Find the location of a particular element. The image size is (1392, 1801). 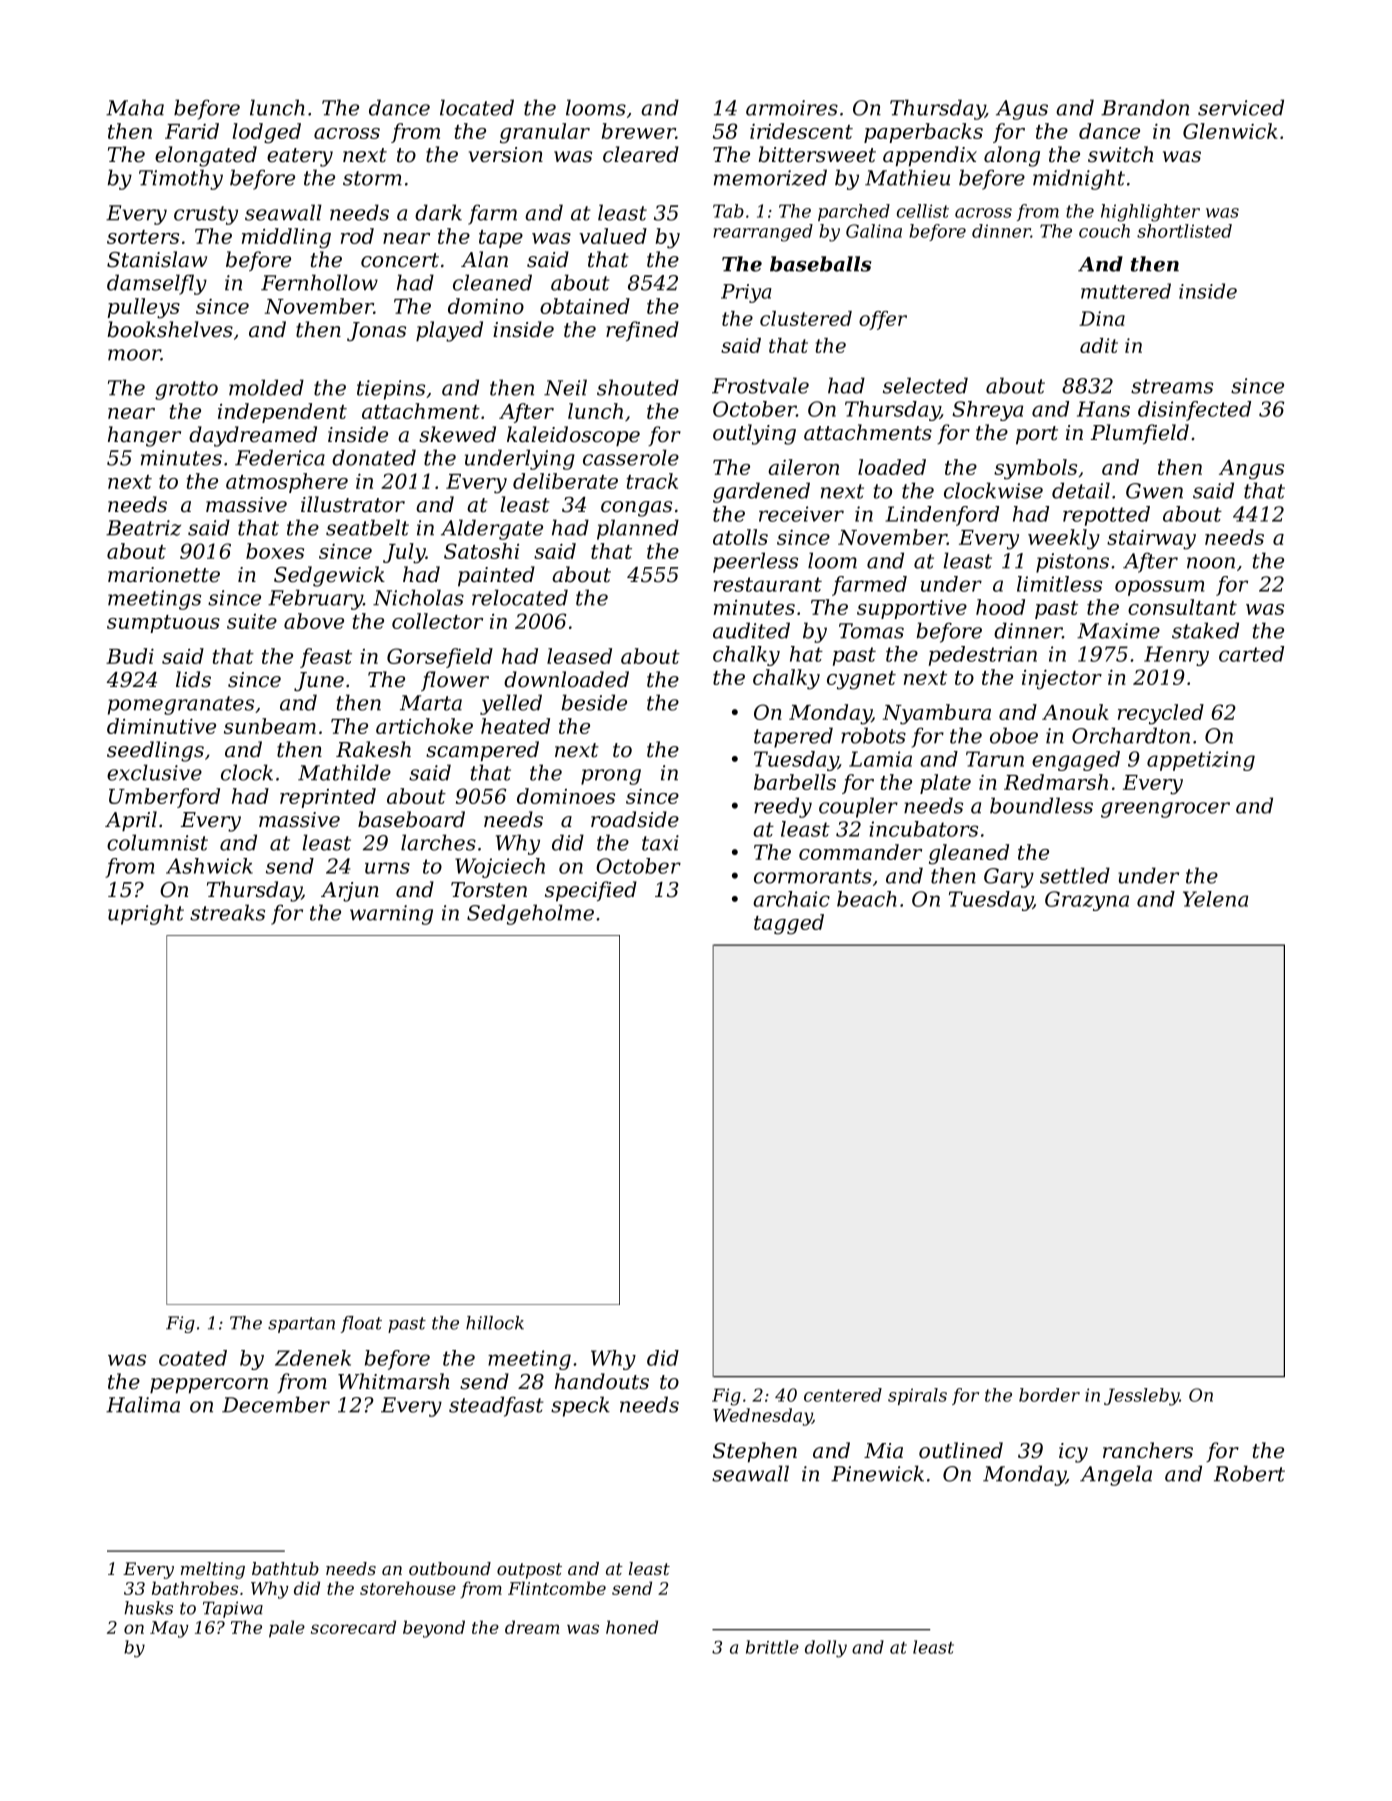

Yelena is located at coordinates (1215, 899).
